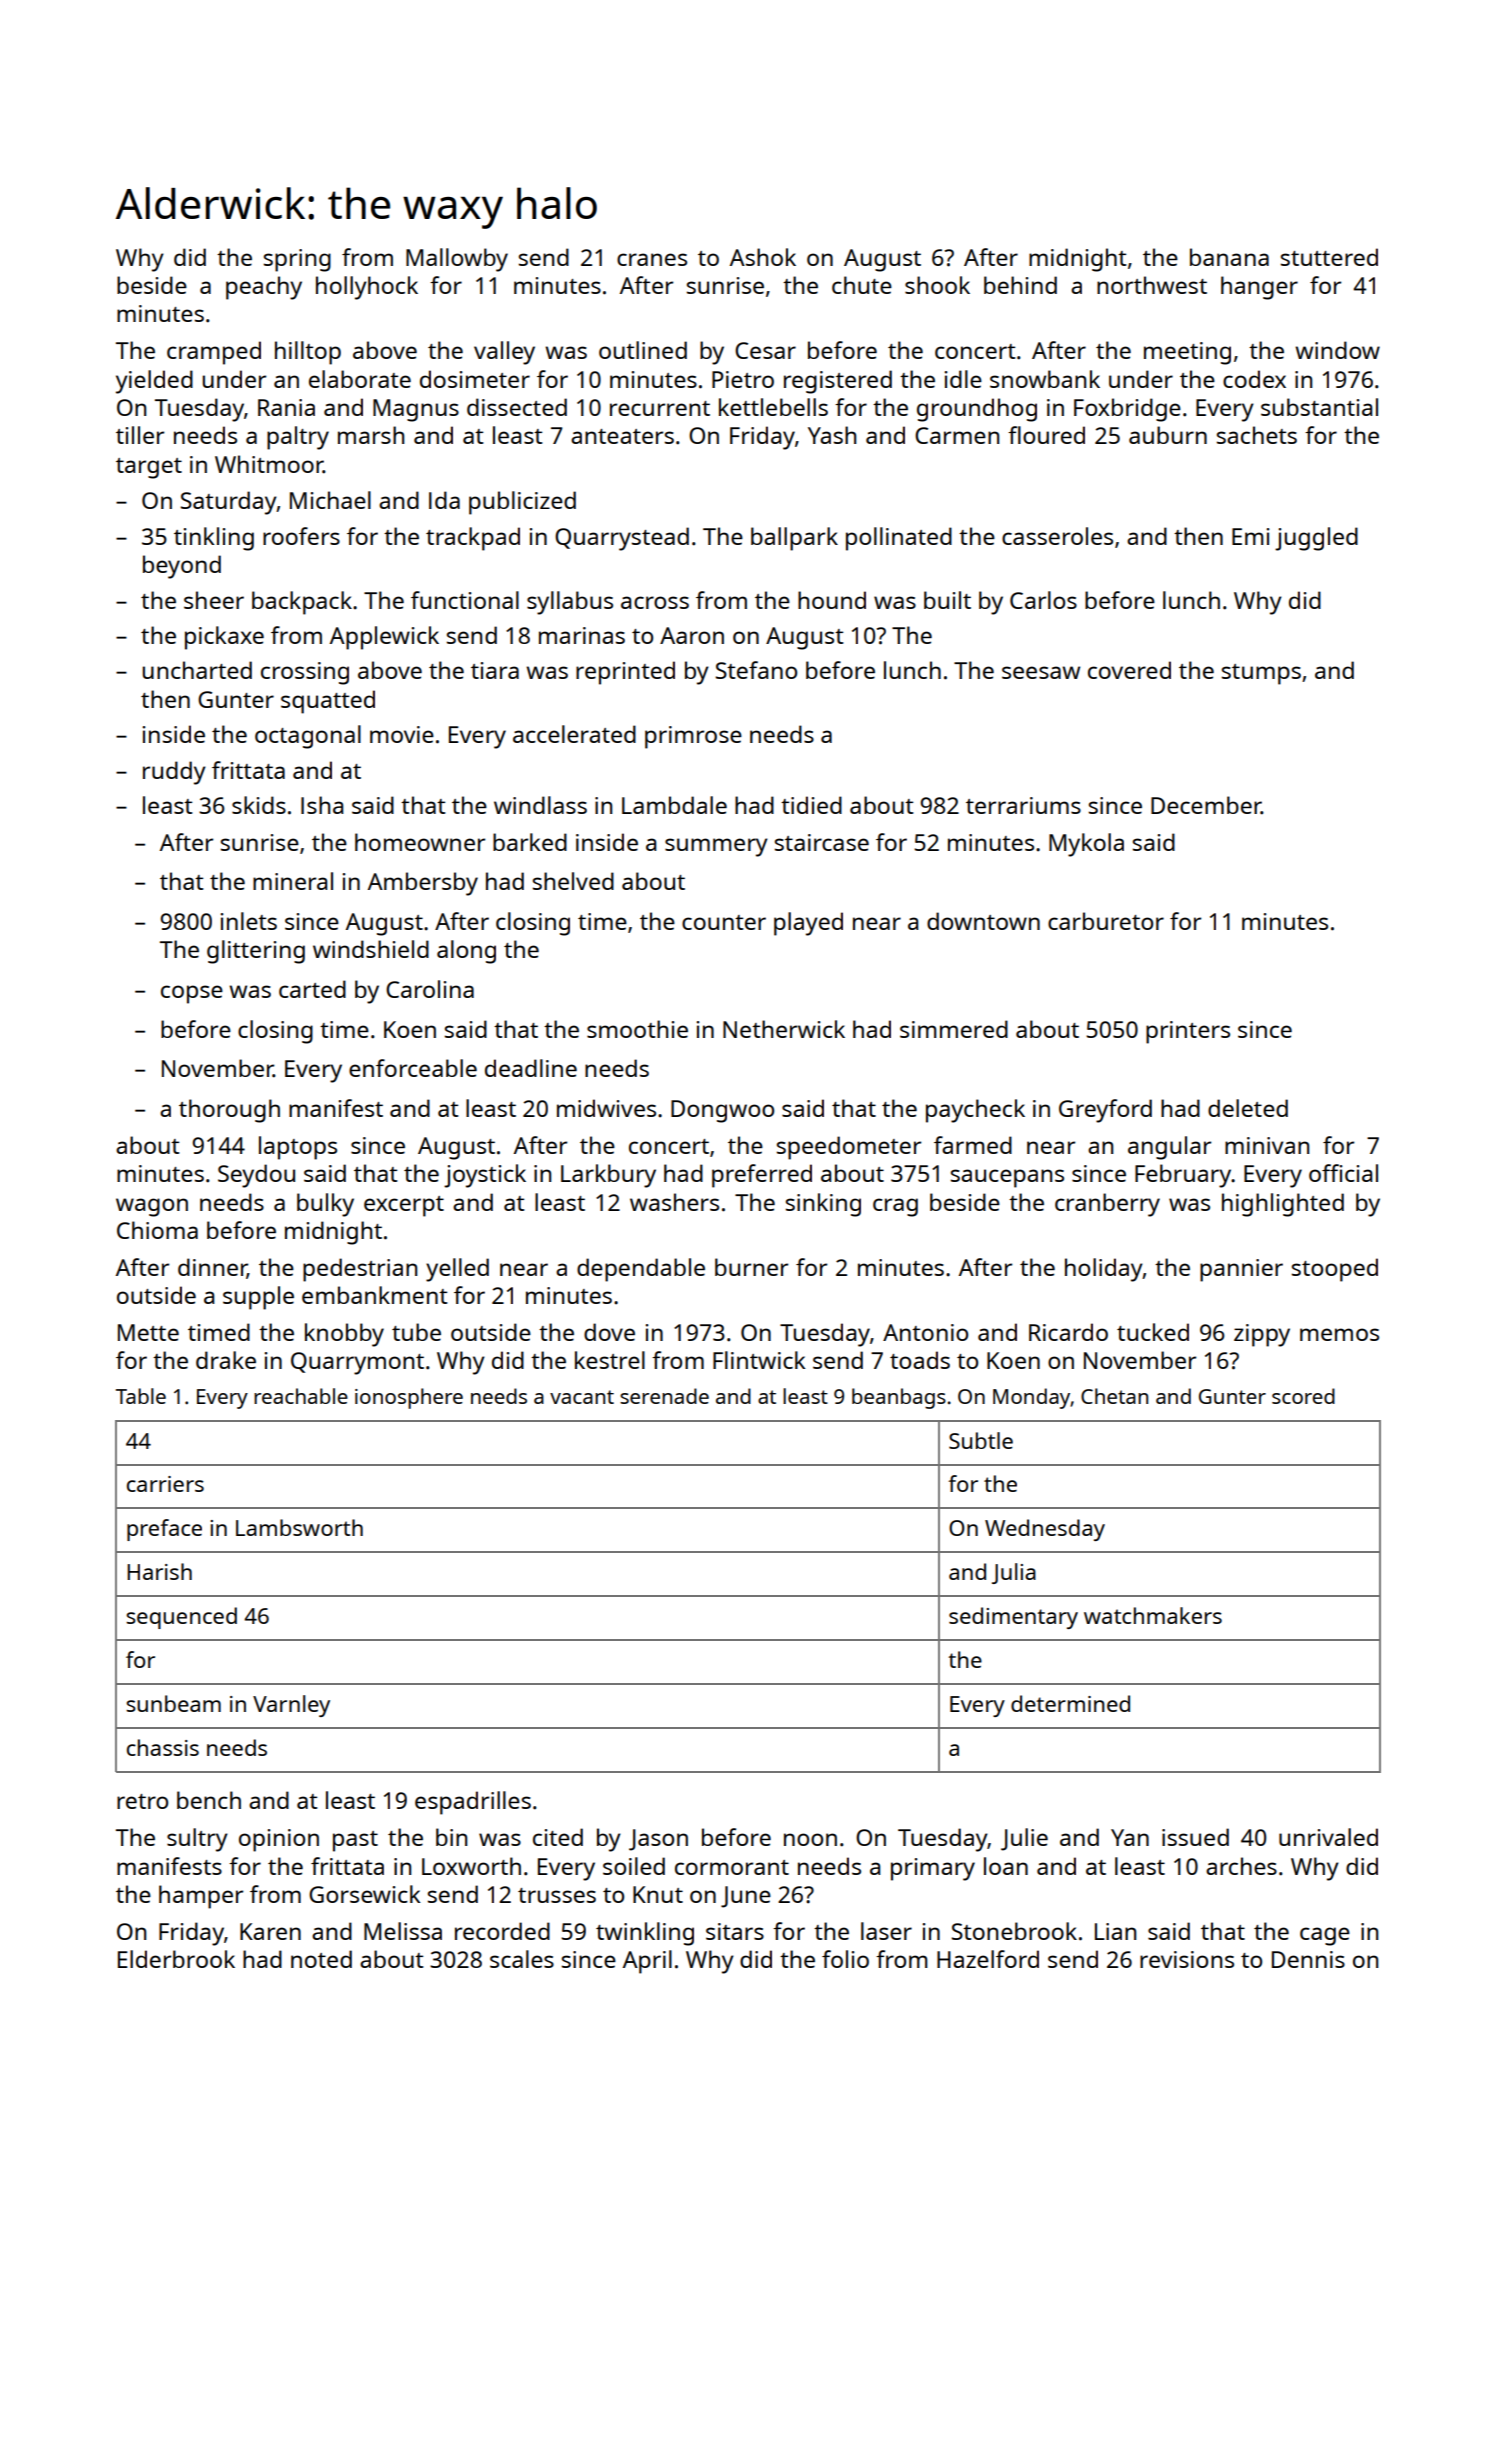 The image size is (1496, 2464). I want to click on Greyford, so click(1105, 1111).
